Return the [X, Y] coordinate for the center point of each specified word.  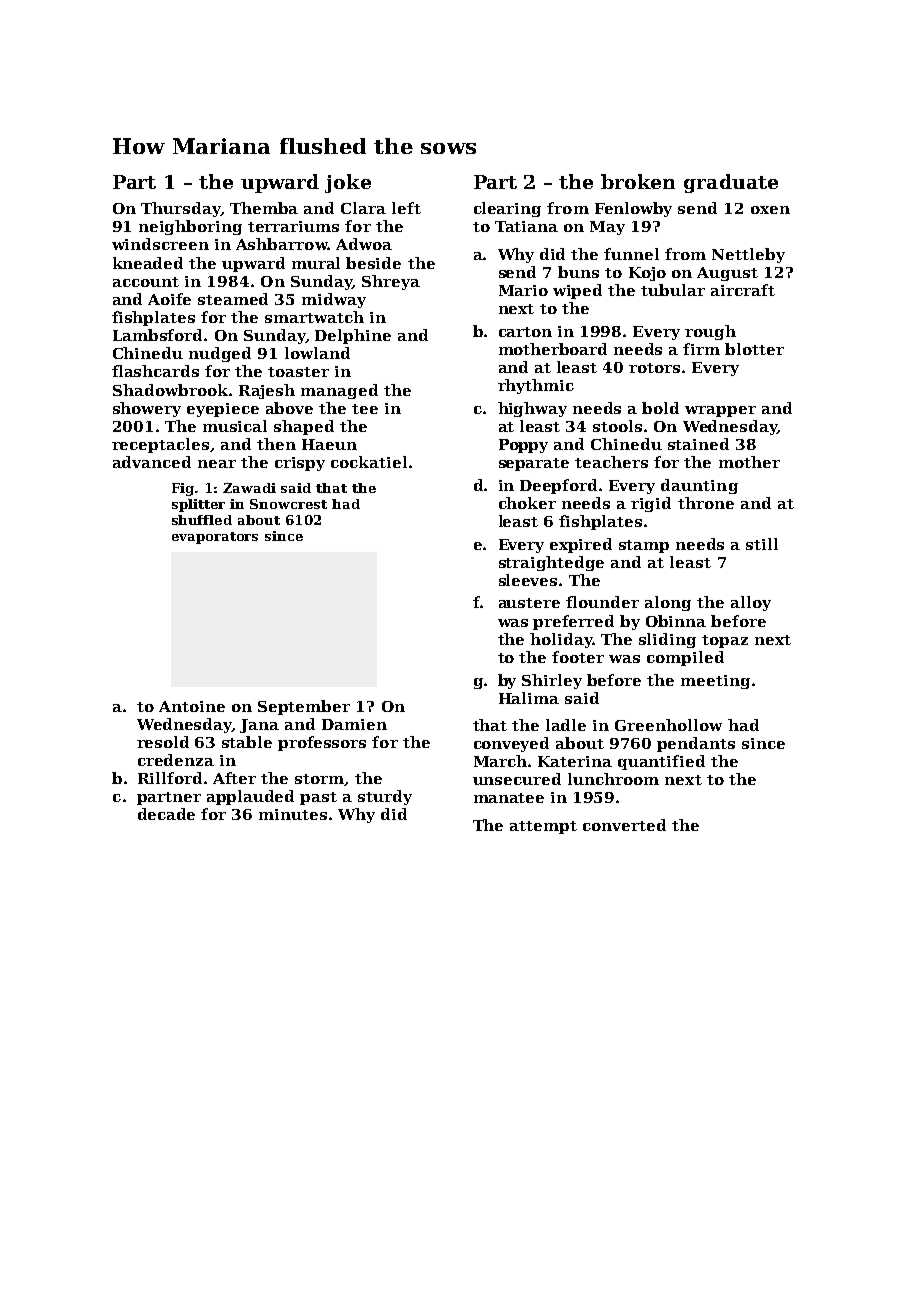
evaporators [215, 538]
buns [578, 272]
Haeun [329, 444]
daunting [699, 486]
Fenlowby [633, 209]
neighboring [190, 227]
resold [163, 742]
